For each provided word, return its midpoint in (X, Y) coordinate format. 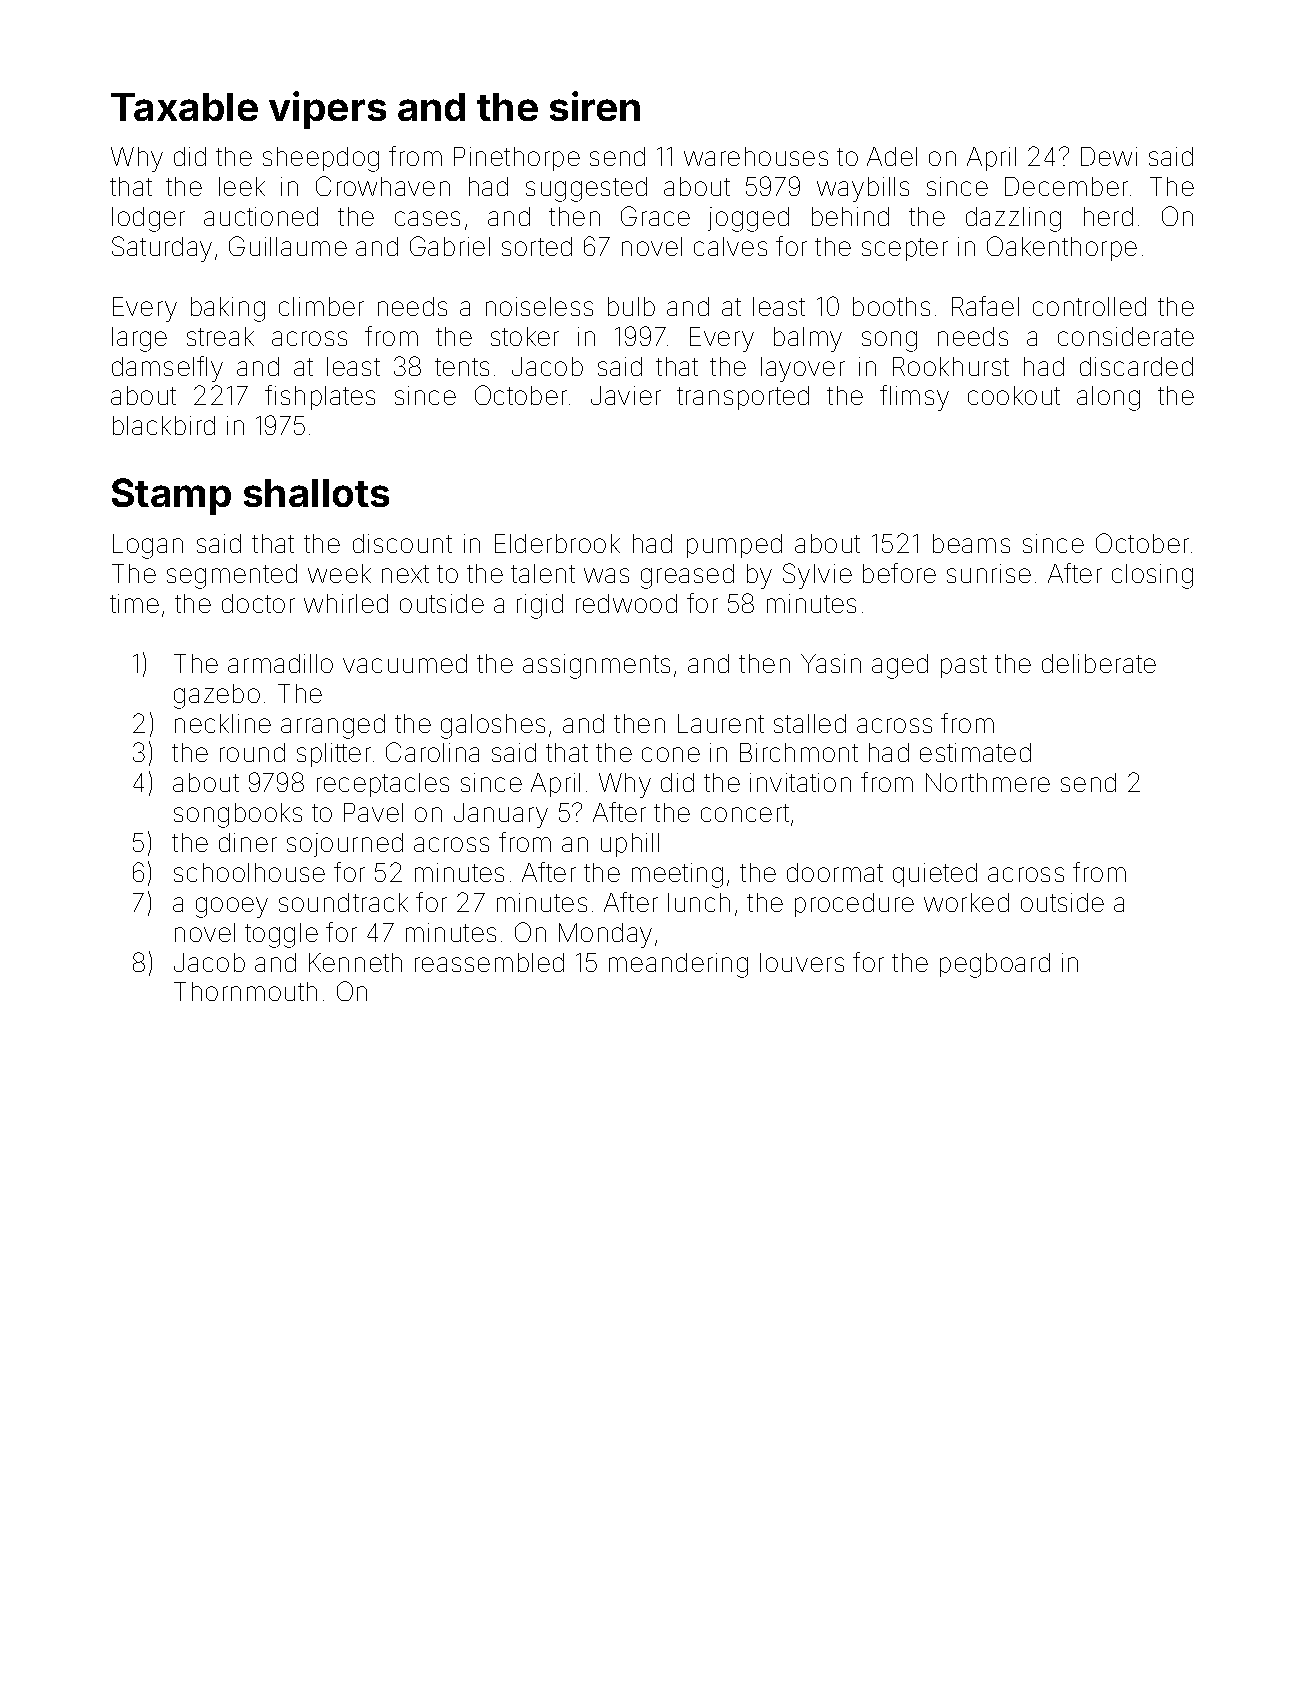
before (899, 573)
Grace (655, 216)
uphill (630, 845)
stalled (810, 723)
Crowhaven (383, 186)
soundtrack (343, 902)
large (139, 339)
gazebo (217, 696)
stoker (525, 336)
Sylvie (817, 576)
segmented (232, 576)
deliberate (1099, 663)
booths (891, 306)
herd (1108, 216)
